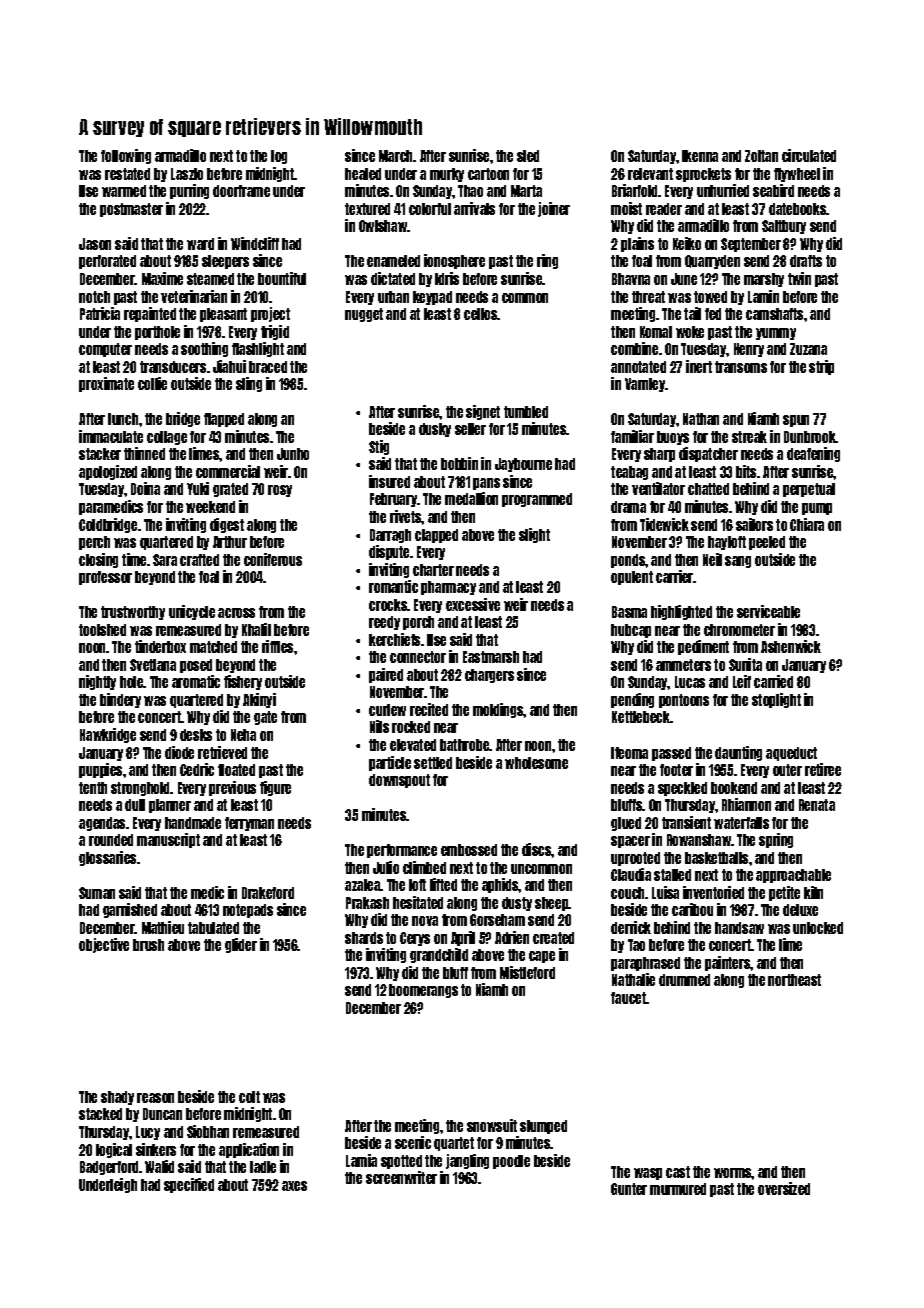 The height and width of the screenshot is (1308, 924). What do you see at coordinates (248, 911) in the screenshot?
I see `notepads` at bounding box center [248, 911].
